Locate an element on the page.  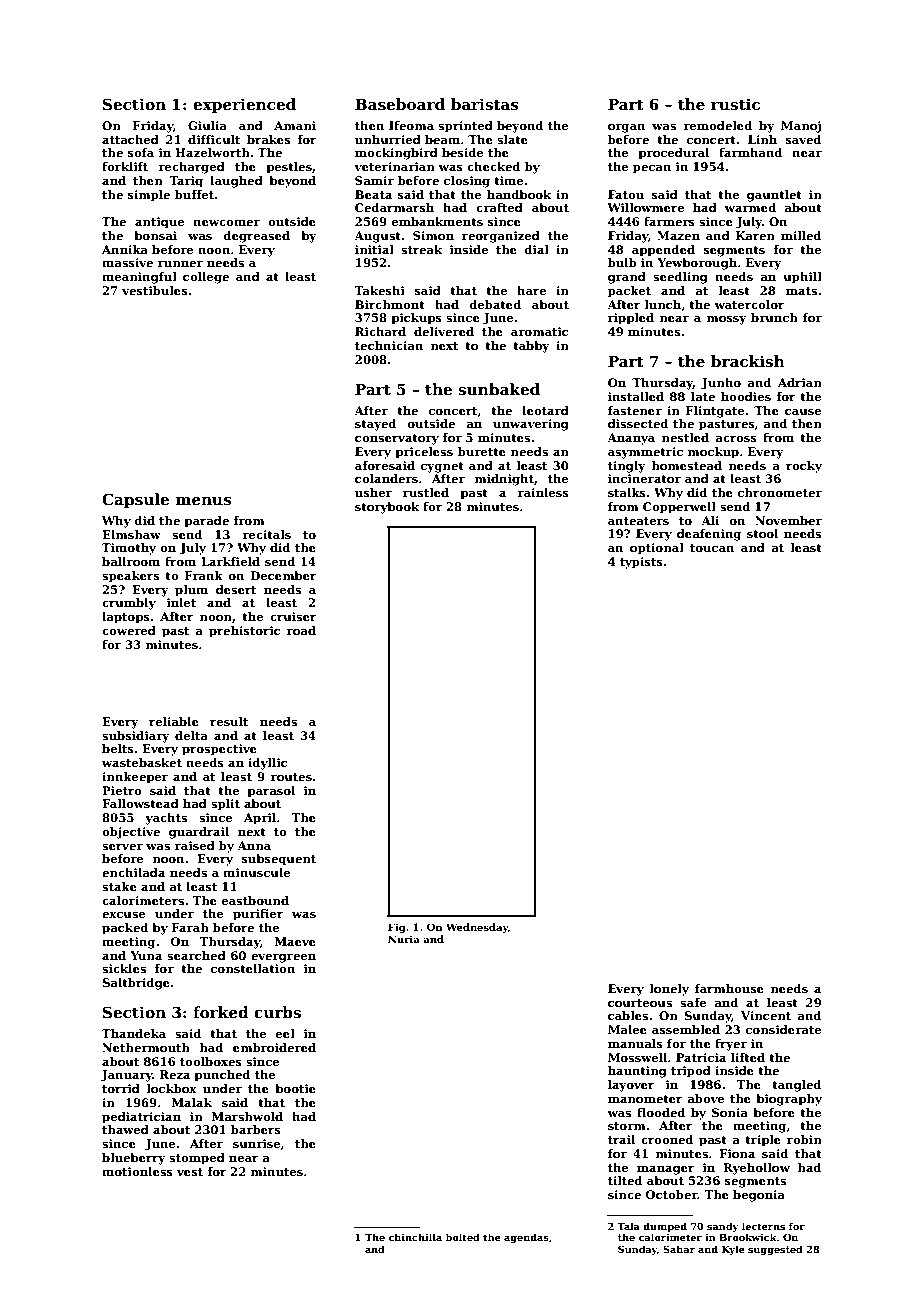
Malak is located at coordinates (192, 1102).
